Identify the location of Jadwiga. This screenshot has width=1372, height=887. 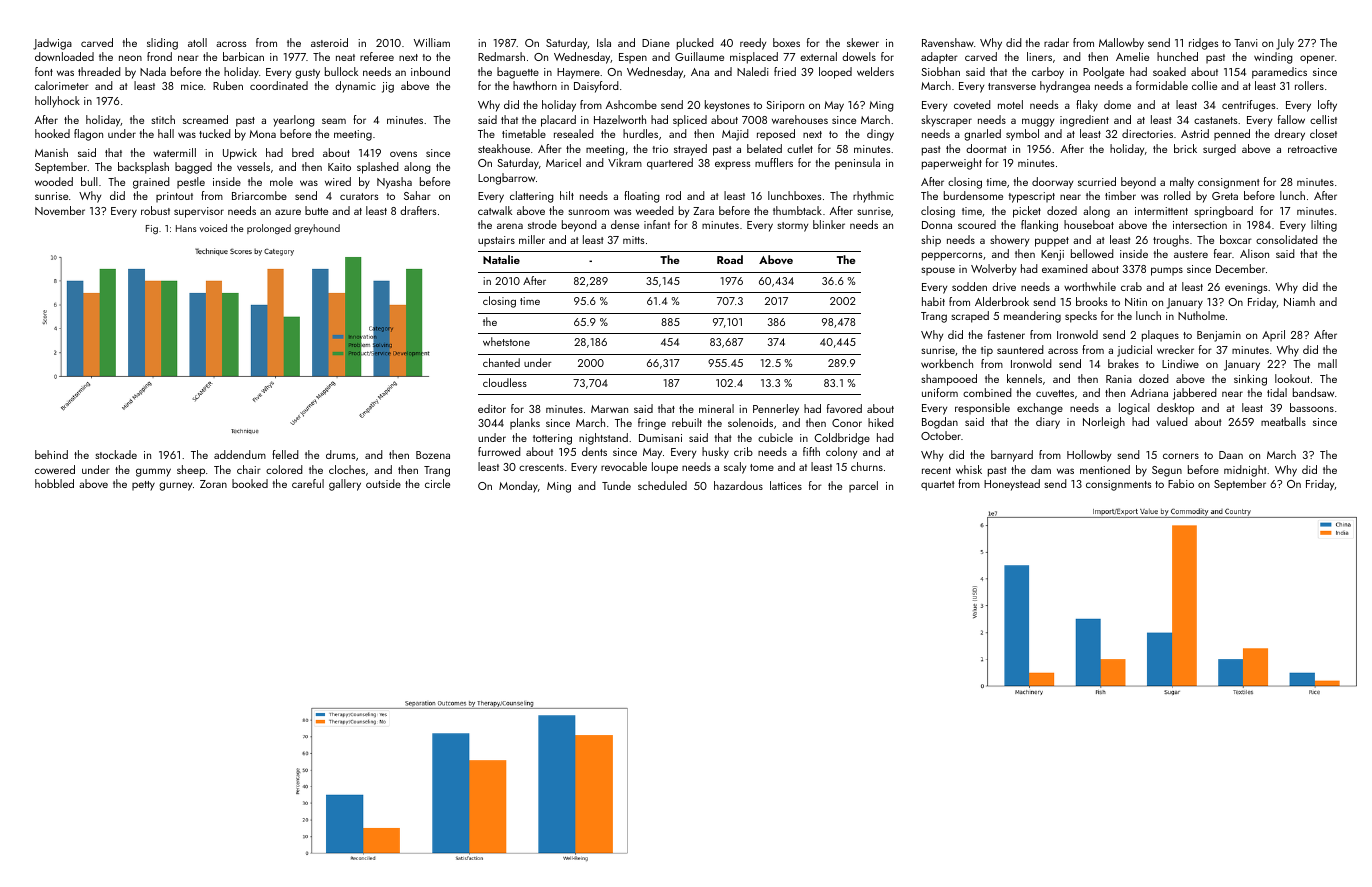
(52, 44).
